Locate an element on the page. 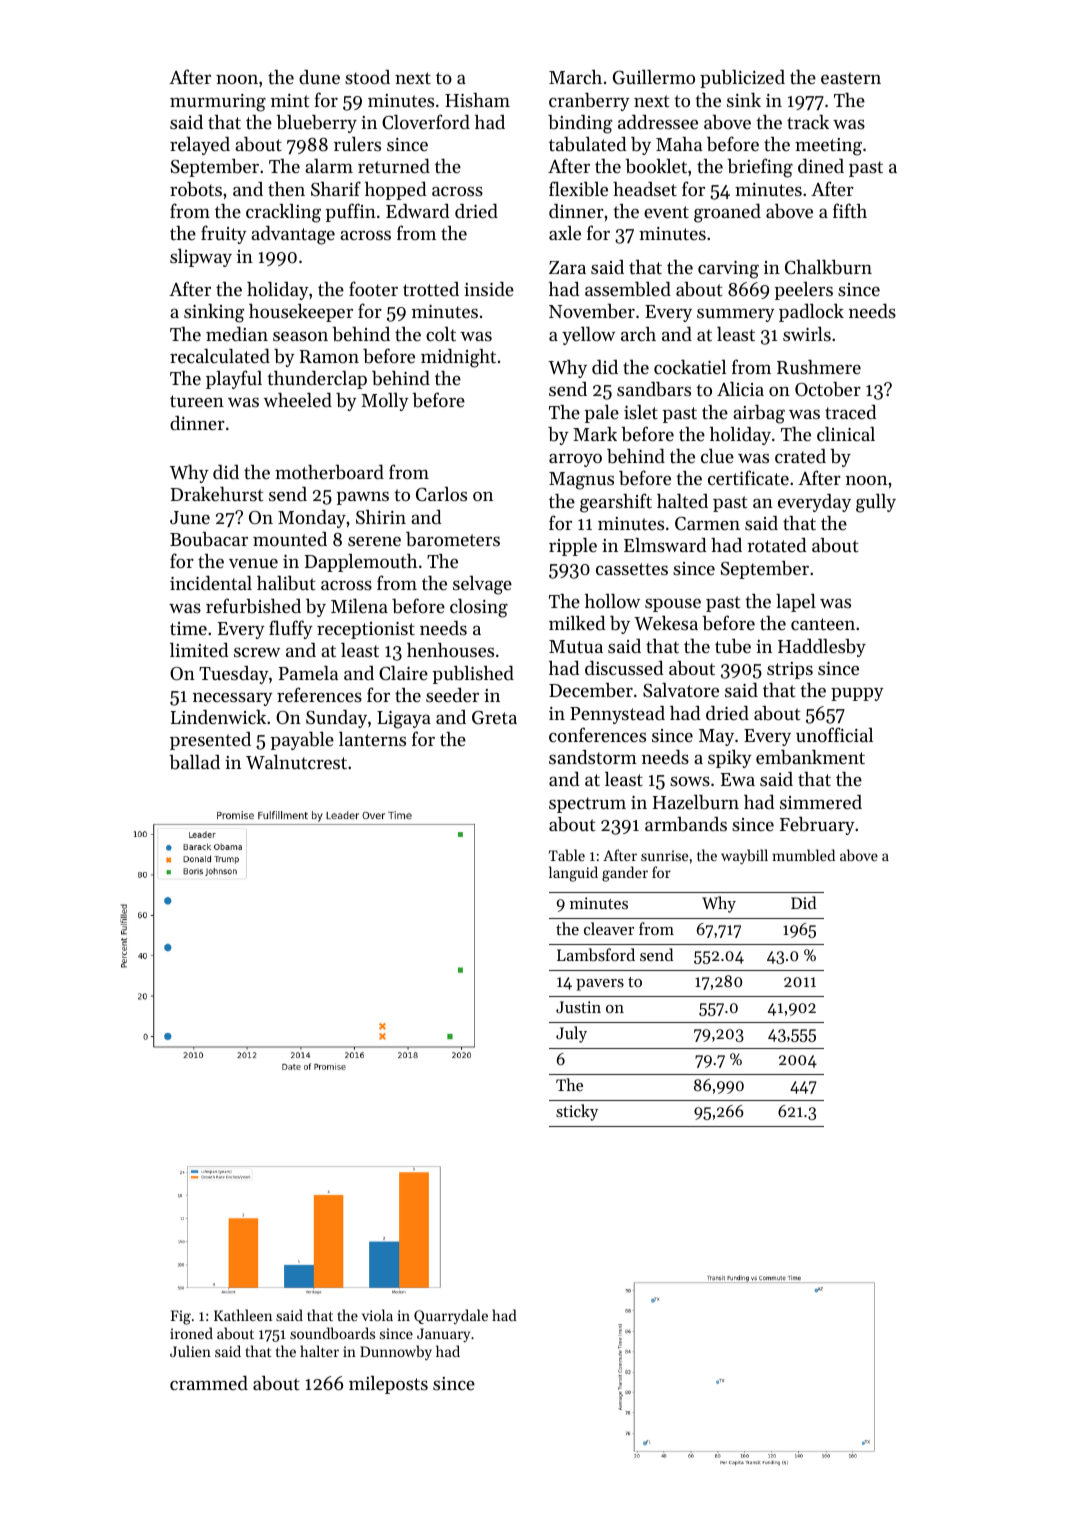  sticky is located at coordinates (577, 1112).
